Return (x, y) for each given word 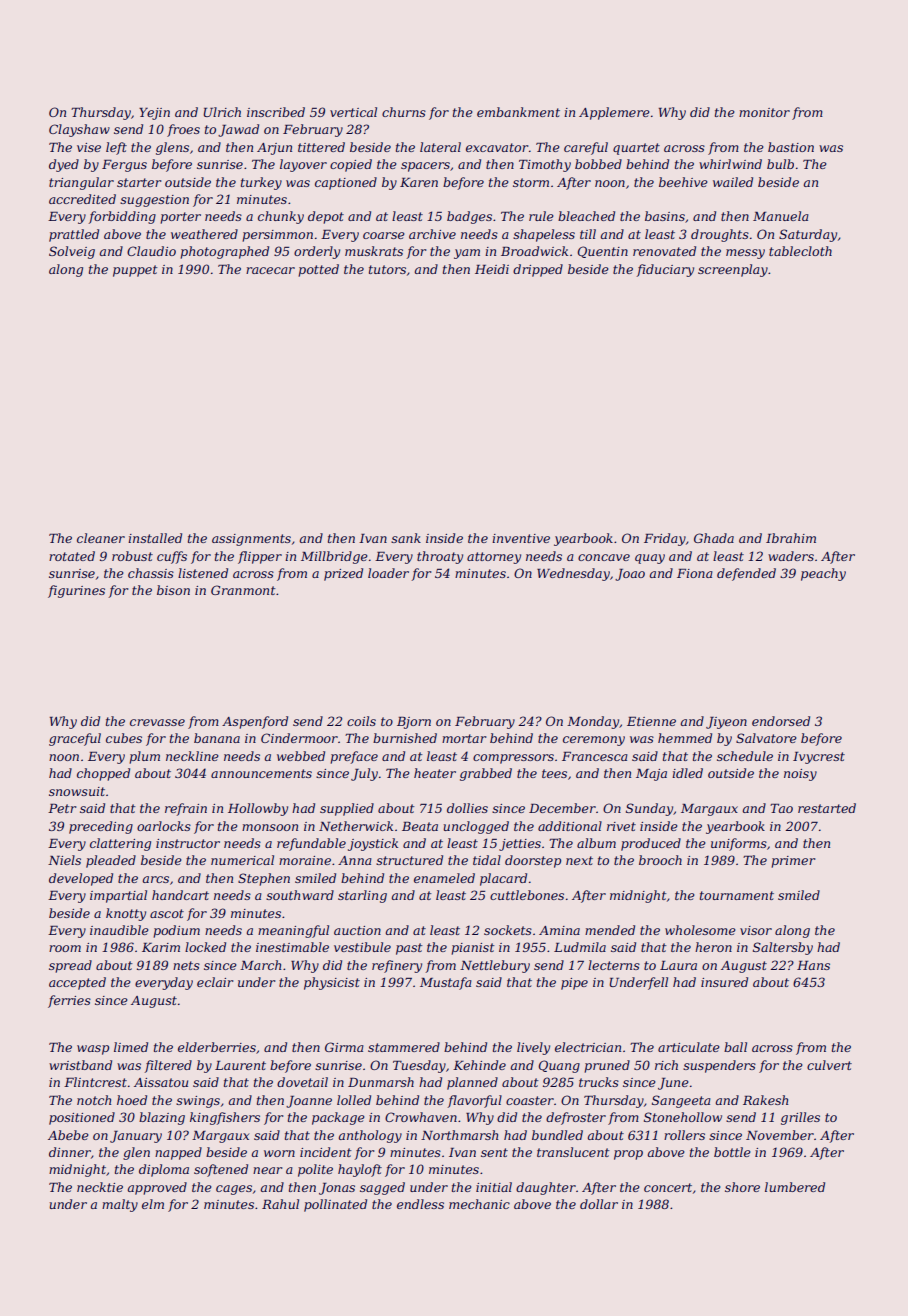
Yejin (154, 114)
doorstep (533, 861)
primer (793, 862)
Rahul (280, 1204)
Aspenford (255, 722)
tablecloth (800, 251)
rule (541, 216)
